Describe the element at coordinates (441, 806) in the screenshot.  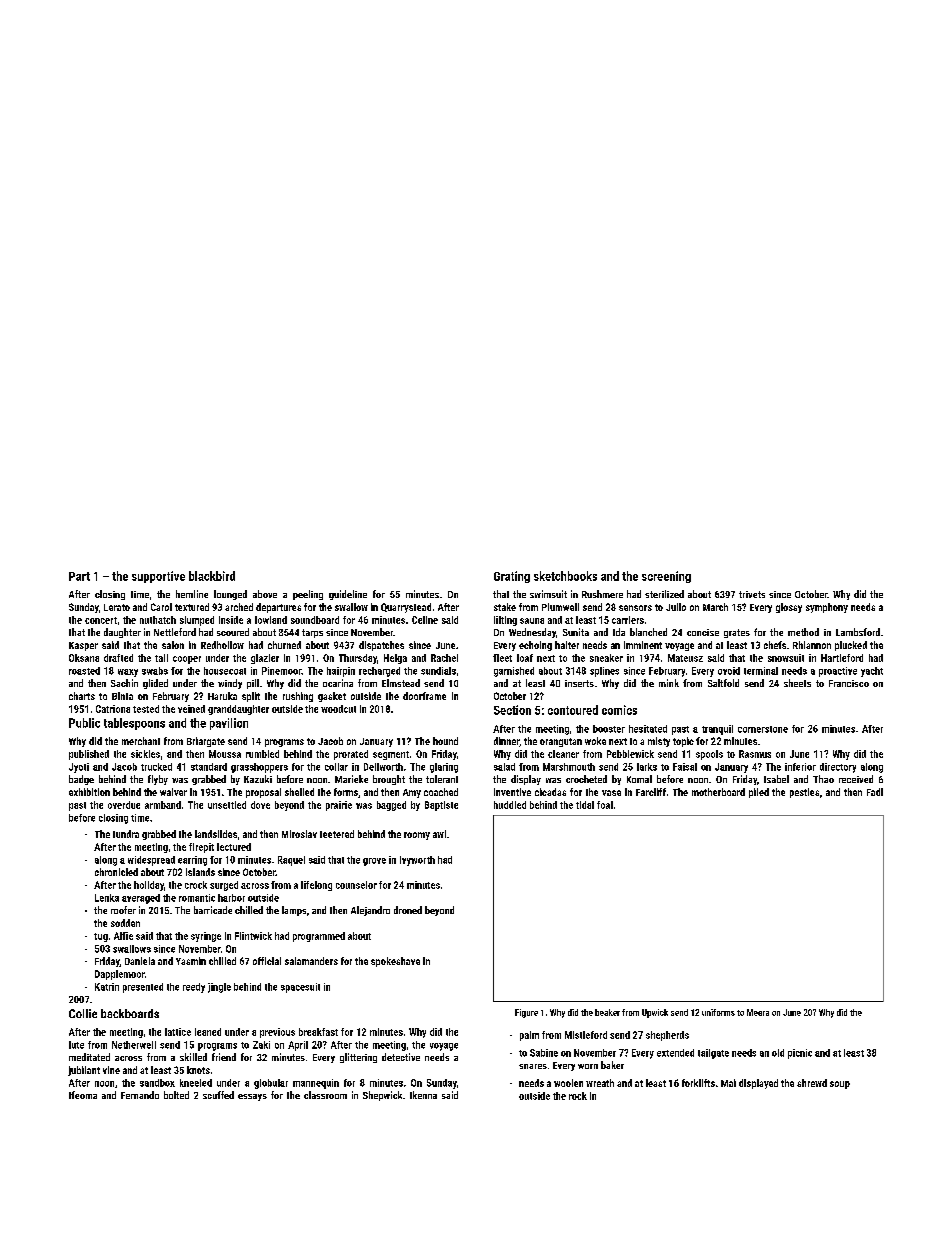
I see `Baptiste` at that location.
